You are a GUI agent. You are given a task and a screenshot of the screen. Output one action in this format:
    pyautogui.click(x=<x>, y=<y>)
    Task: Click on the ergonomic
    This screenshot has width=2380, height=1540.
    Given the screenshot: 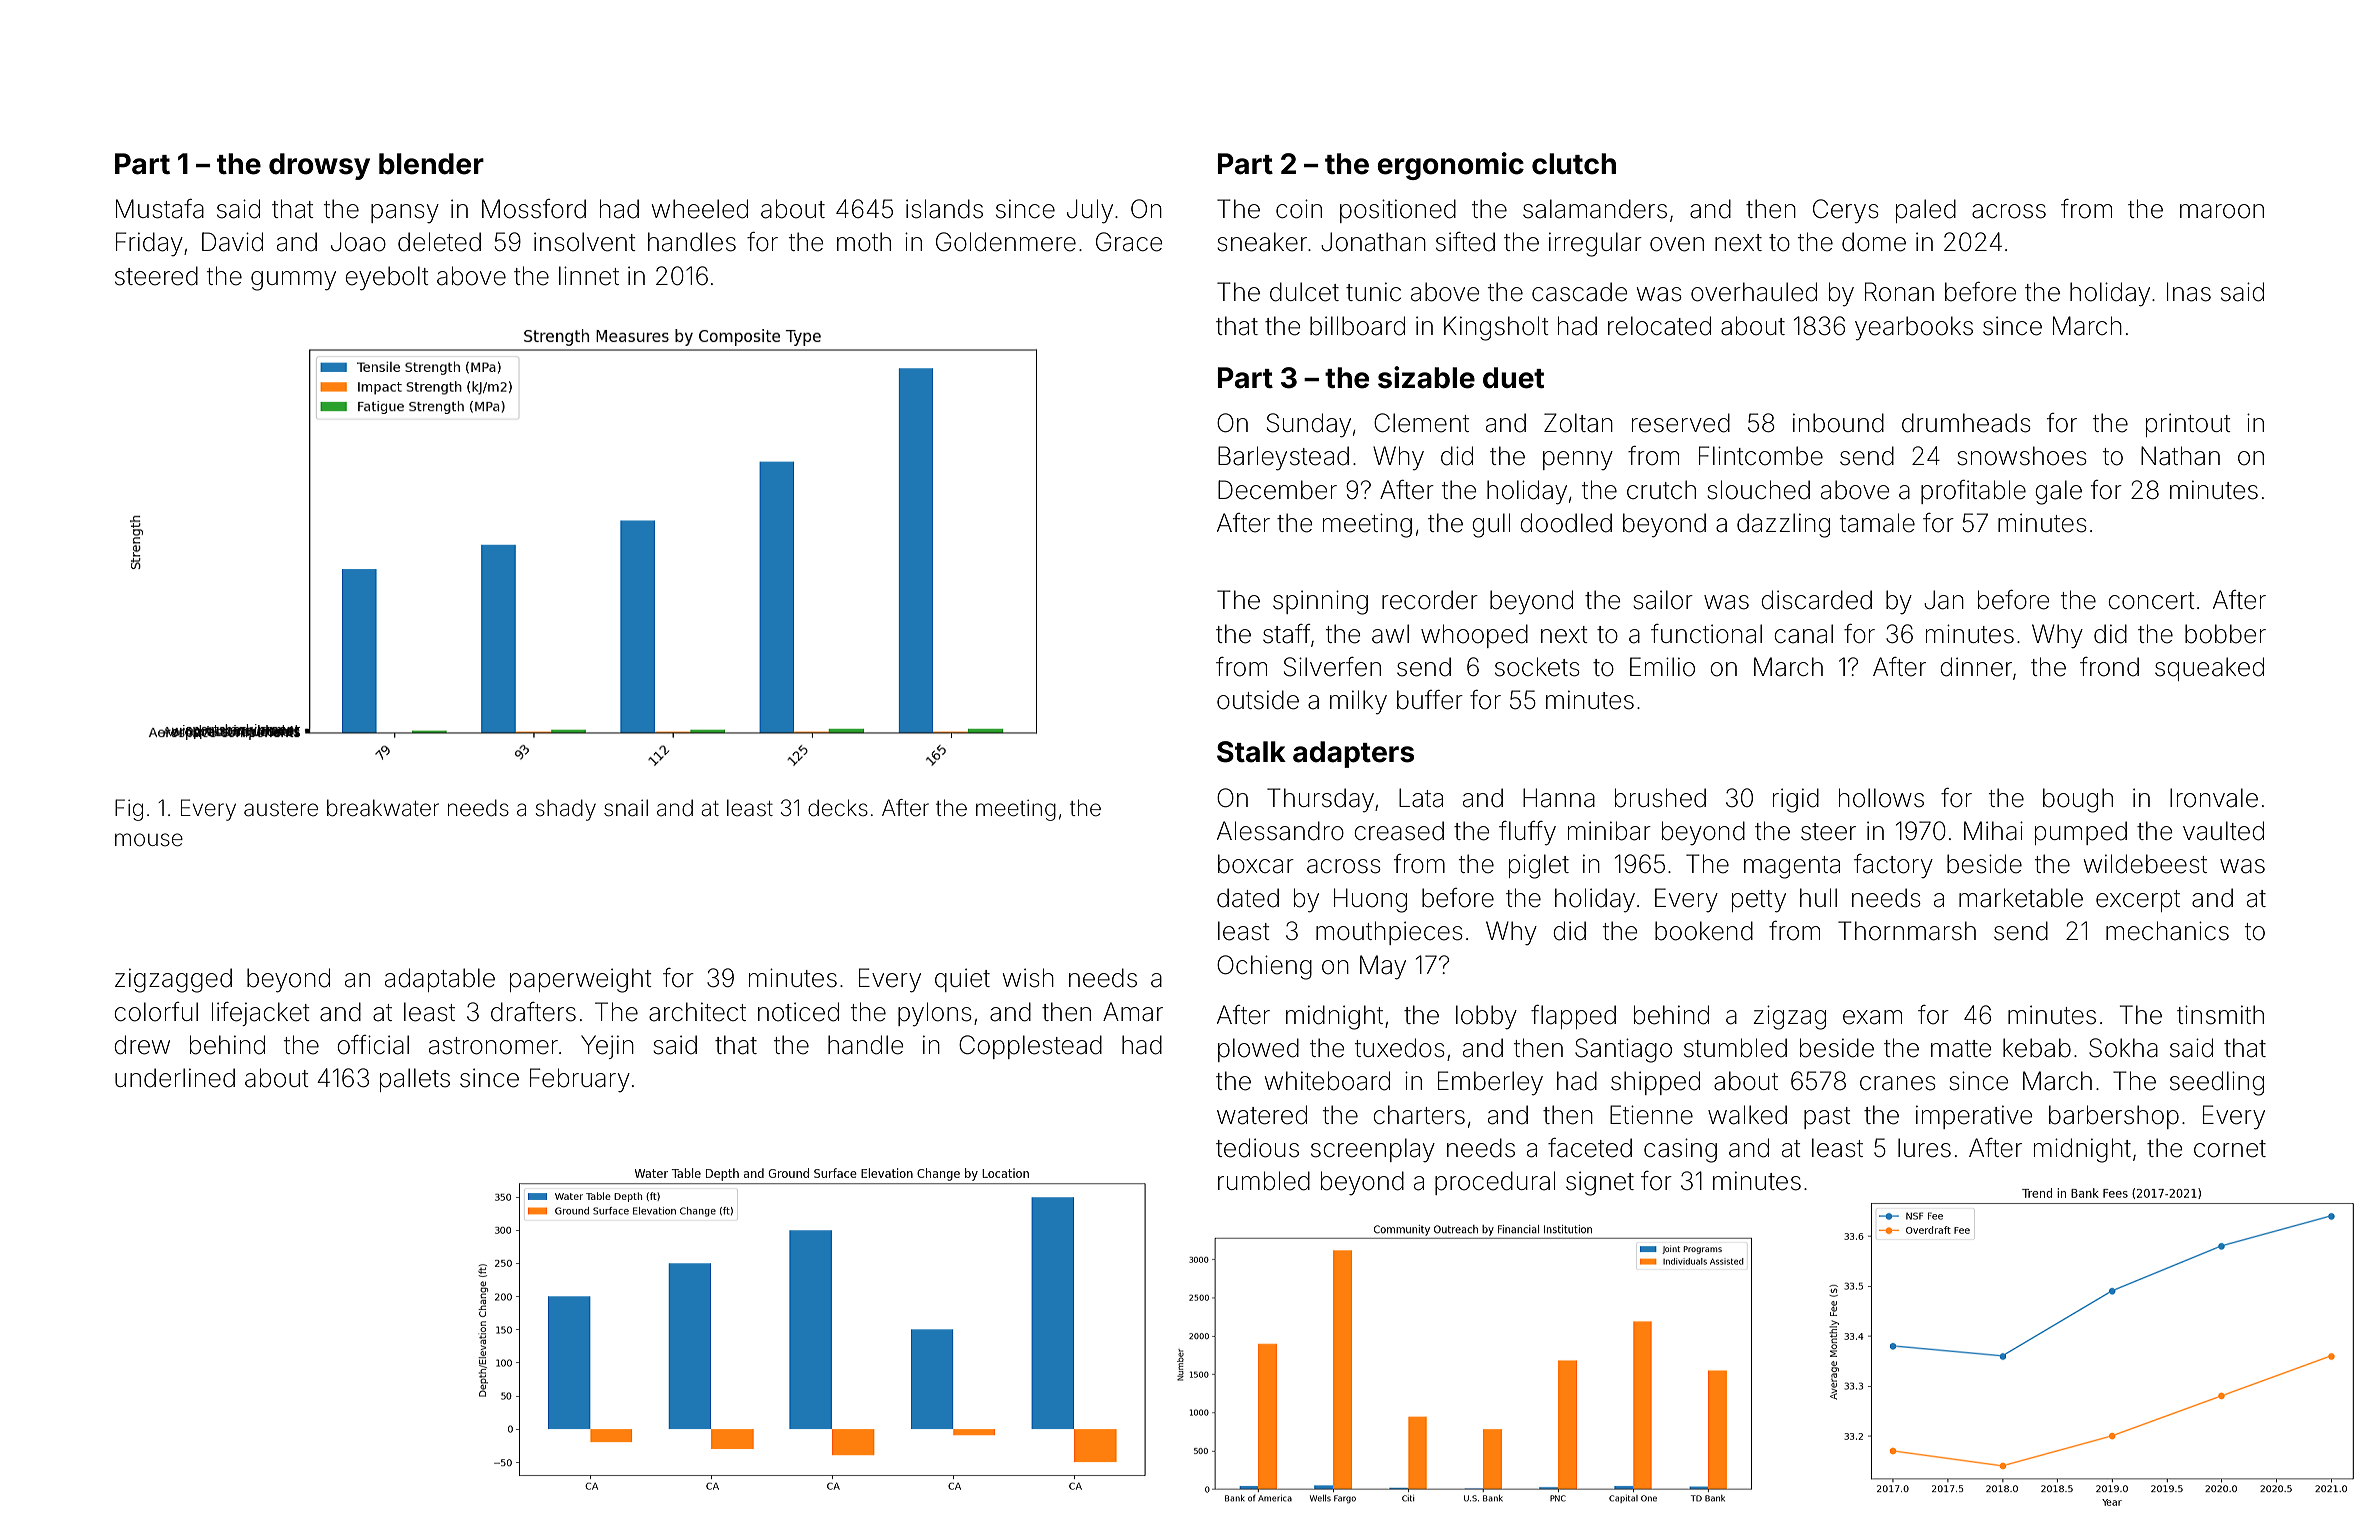 What is the action you would take?
    pyautogui.click(x=1450, y=166)
